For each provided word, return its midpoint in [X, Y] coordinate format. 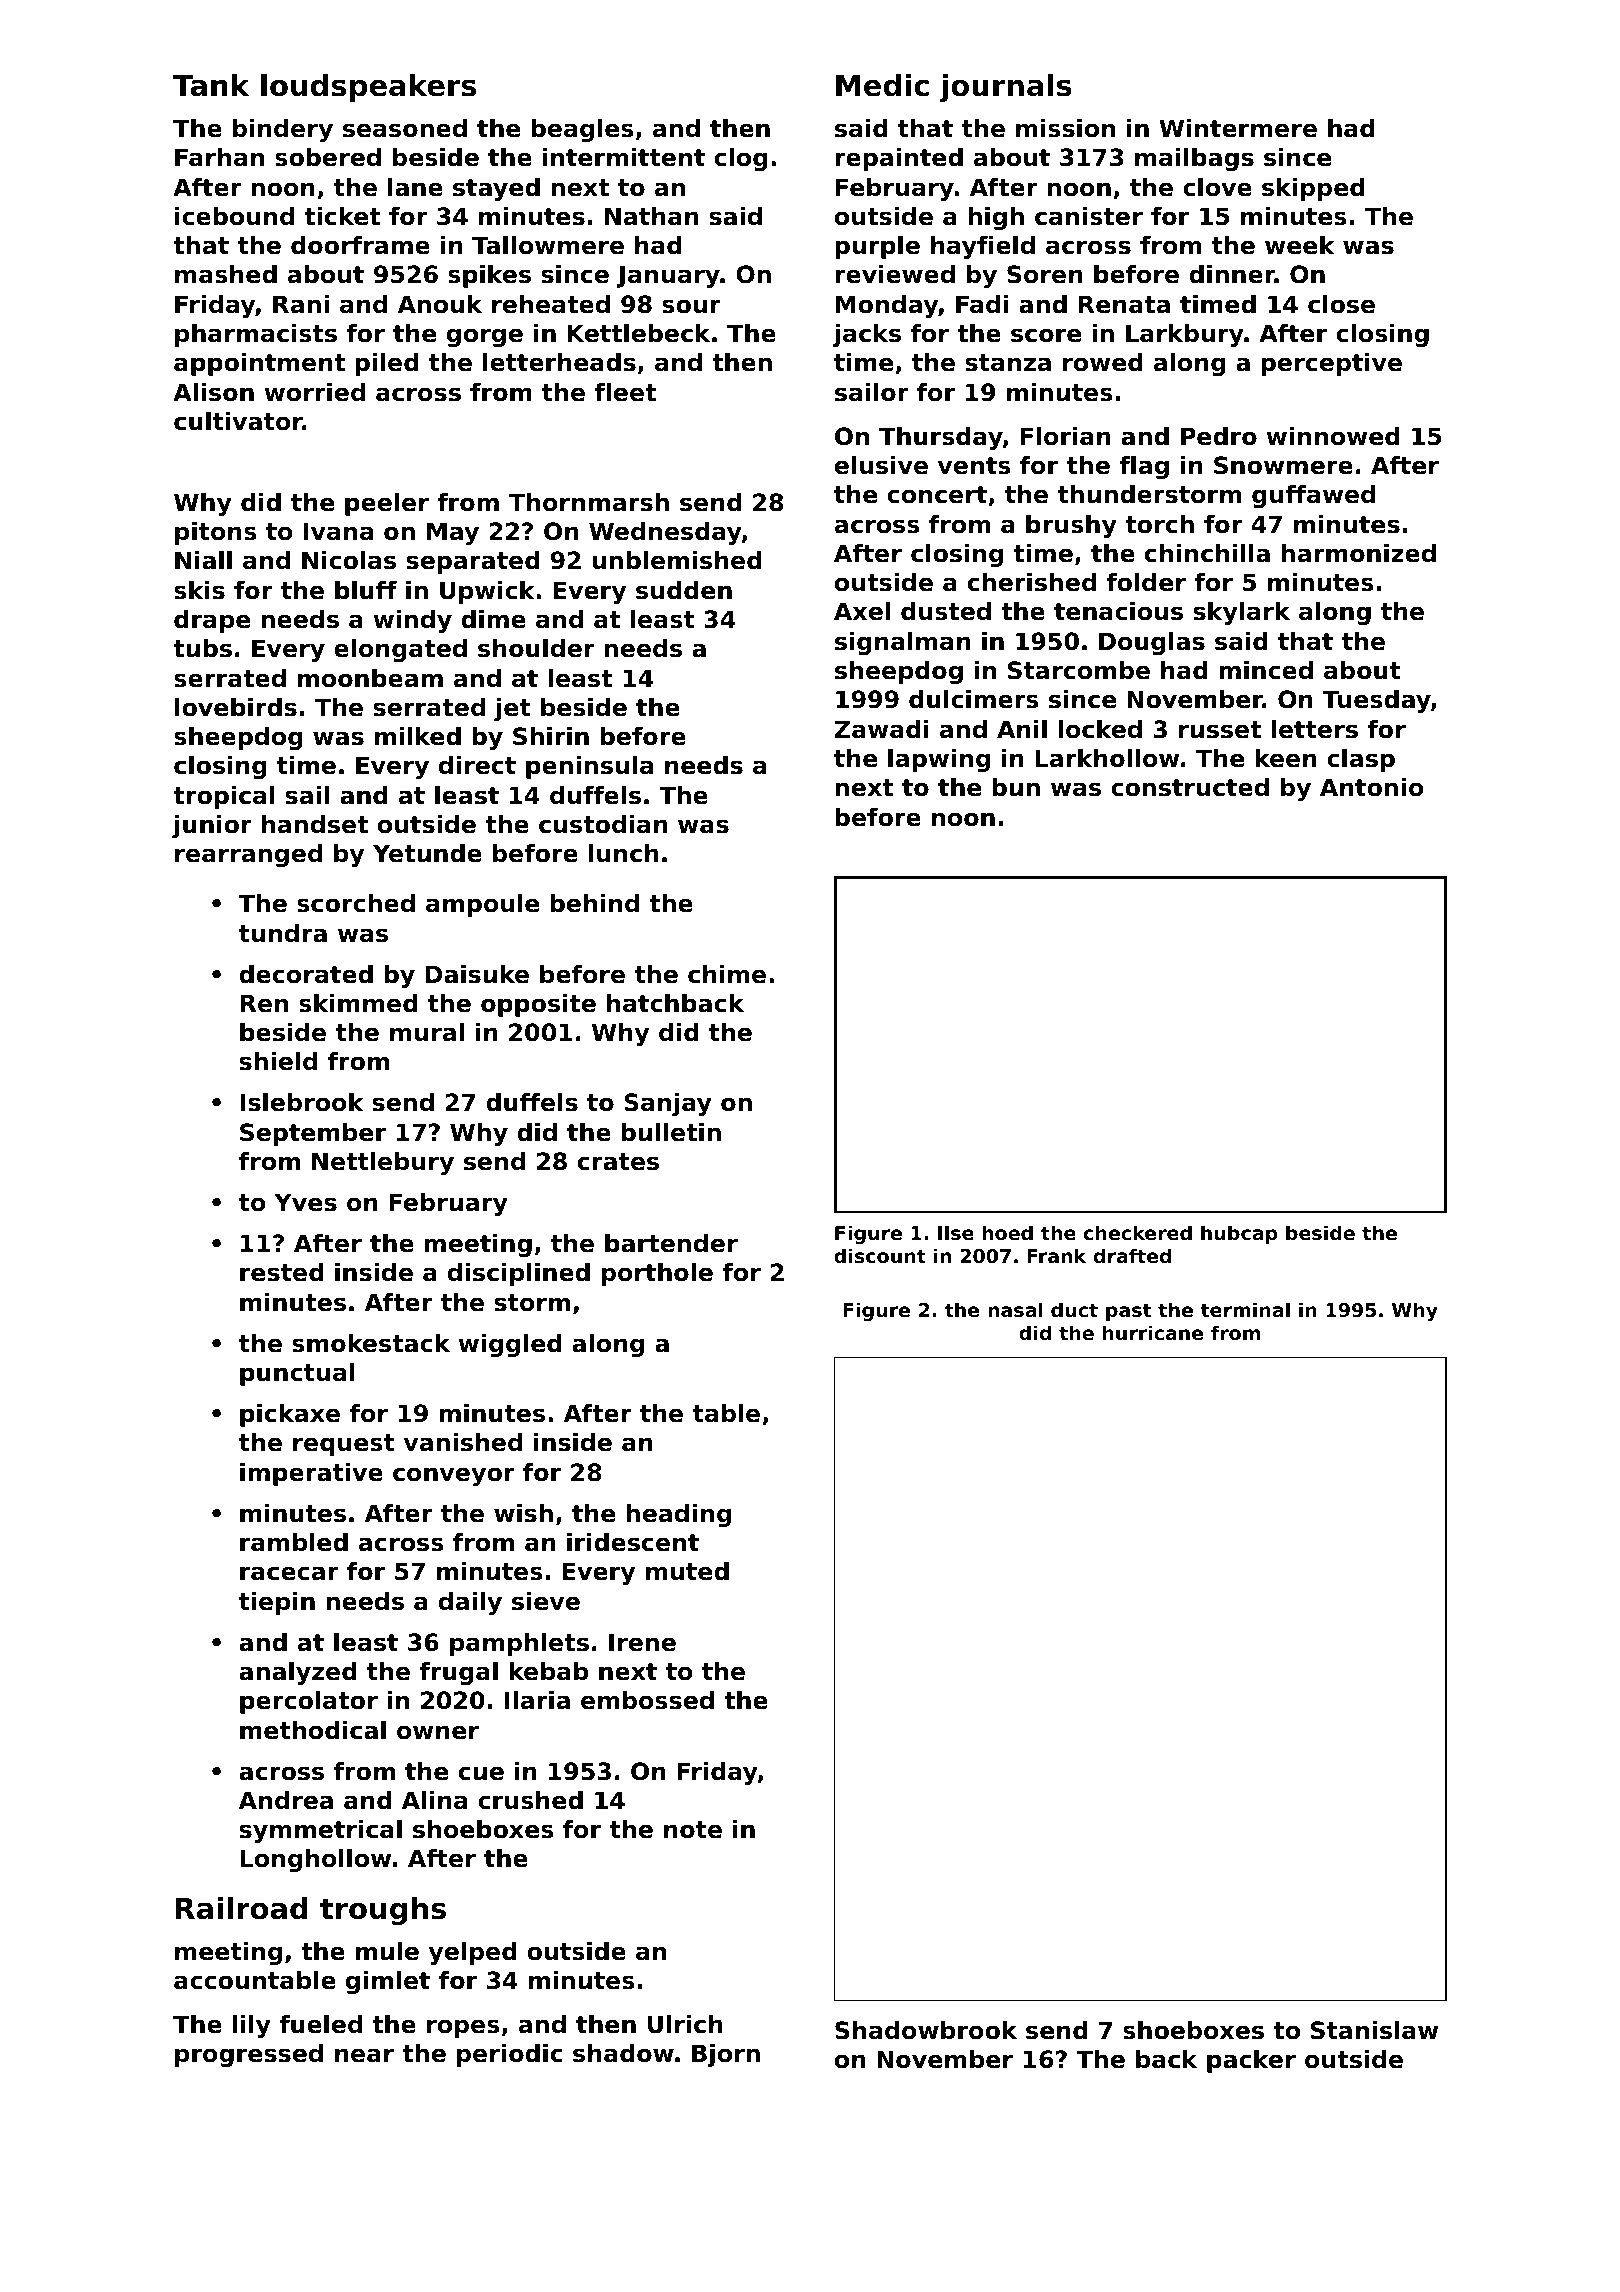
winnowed [1333, 436]
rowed [1103, 362]
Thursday [941, 438]
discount [880, 1256]
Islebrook [302, 1102]
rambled [294, 1542]
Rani [301, 304]
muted [687, 1571]
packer [1251, 2061]
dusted [946, 611]
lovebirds [236, 707]
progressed [249, 2055]
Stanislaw [1375, 2030]
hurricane [1153, 1332]
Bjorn [726, 2055]
